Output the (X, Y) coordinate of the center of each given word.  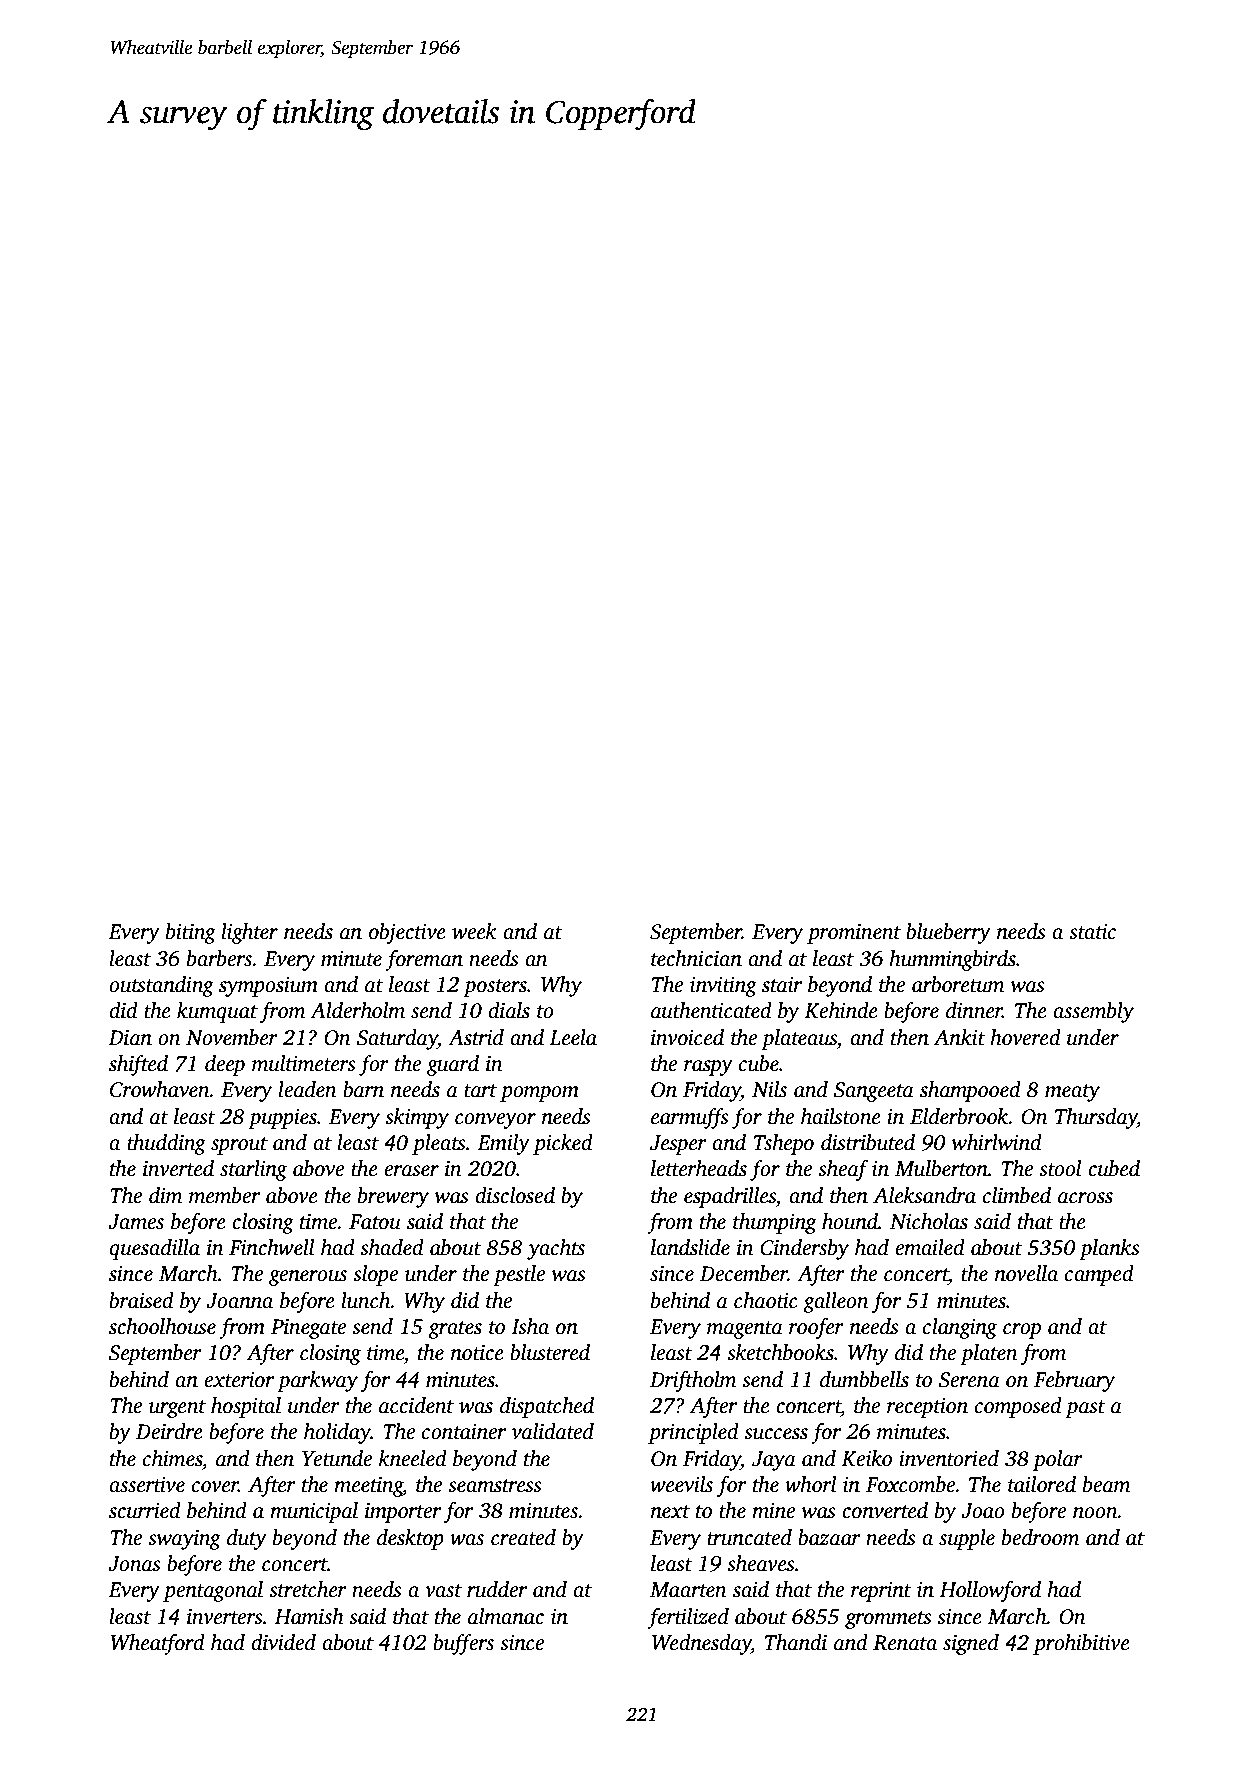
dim (165, 1195)
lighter (250, 933)
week (474, 931)
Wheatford (158, 1644)
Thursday (1096, 1118)
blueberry (948, 933)
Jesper (678, 1145)
